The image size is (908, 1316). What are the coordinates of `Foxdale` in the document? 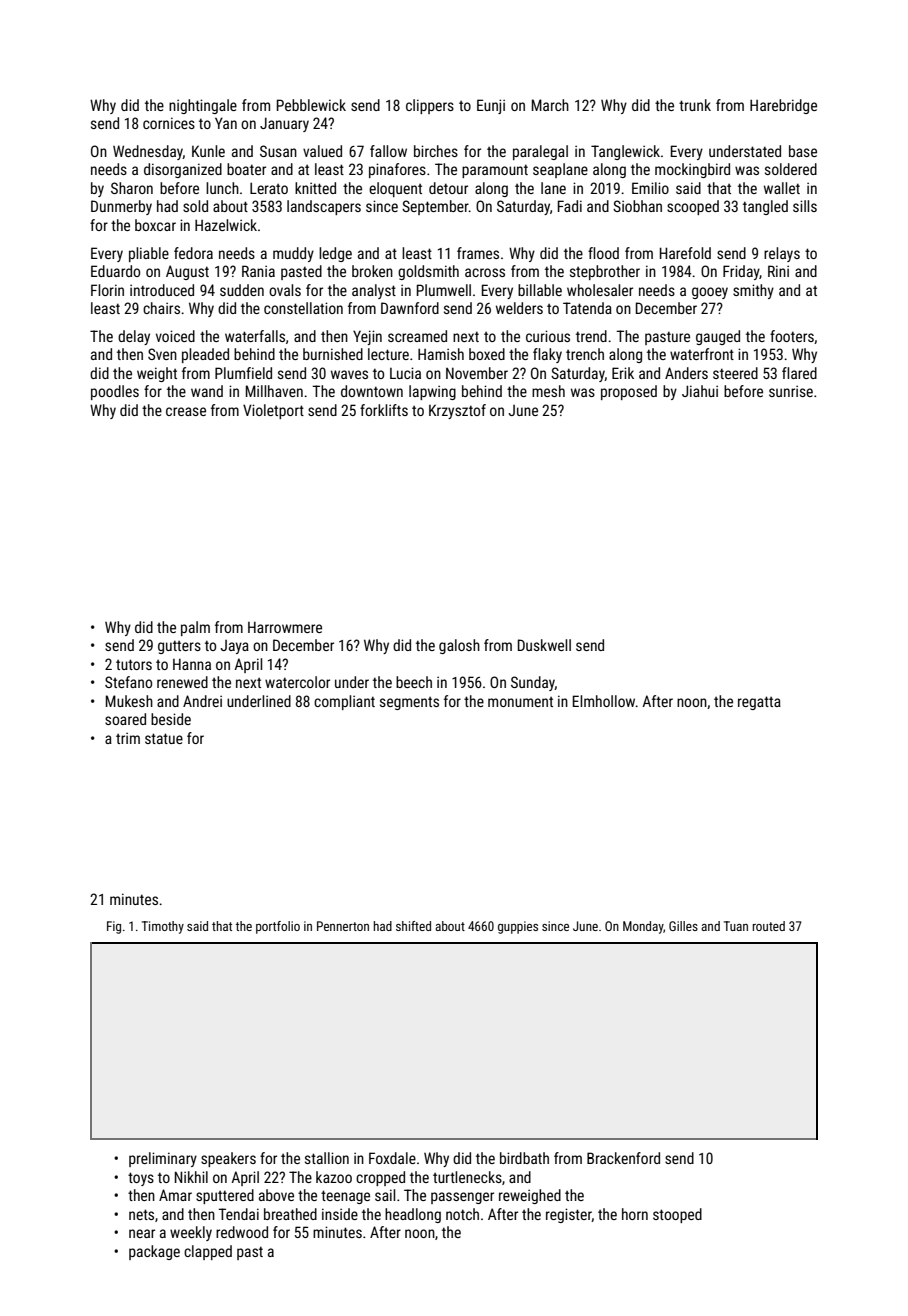 It's located at (392, 1158).
